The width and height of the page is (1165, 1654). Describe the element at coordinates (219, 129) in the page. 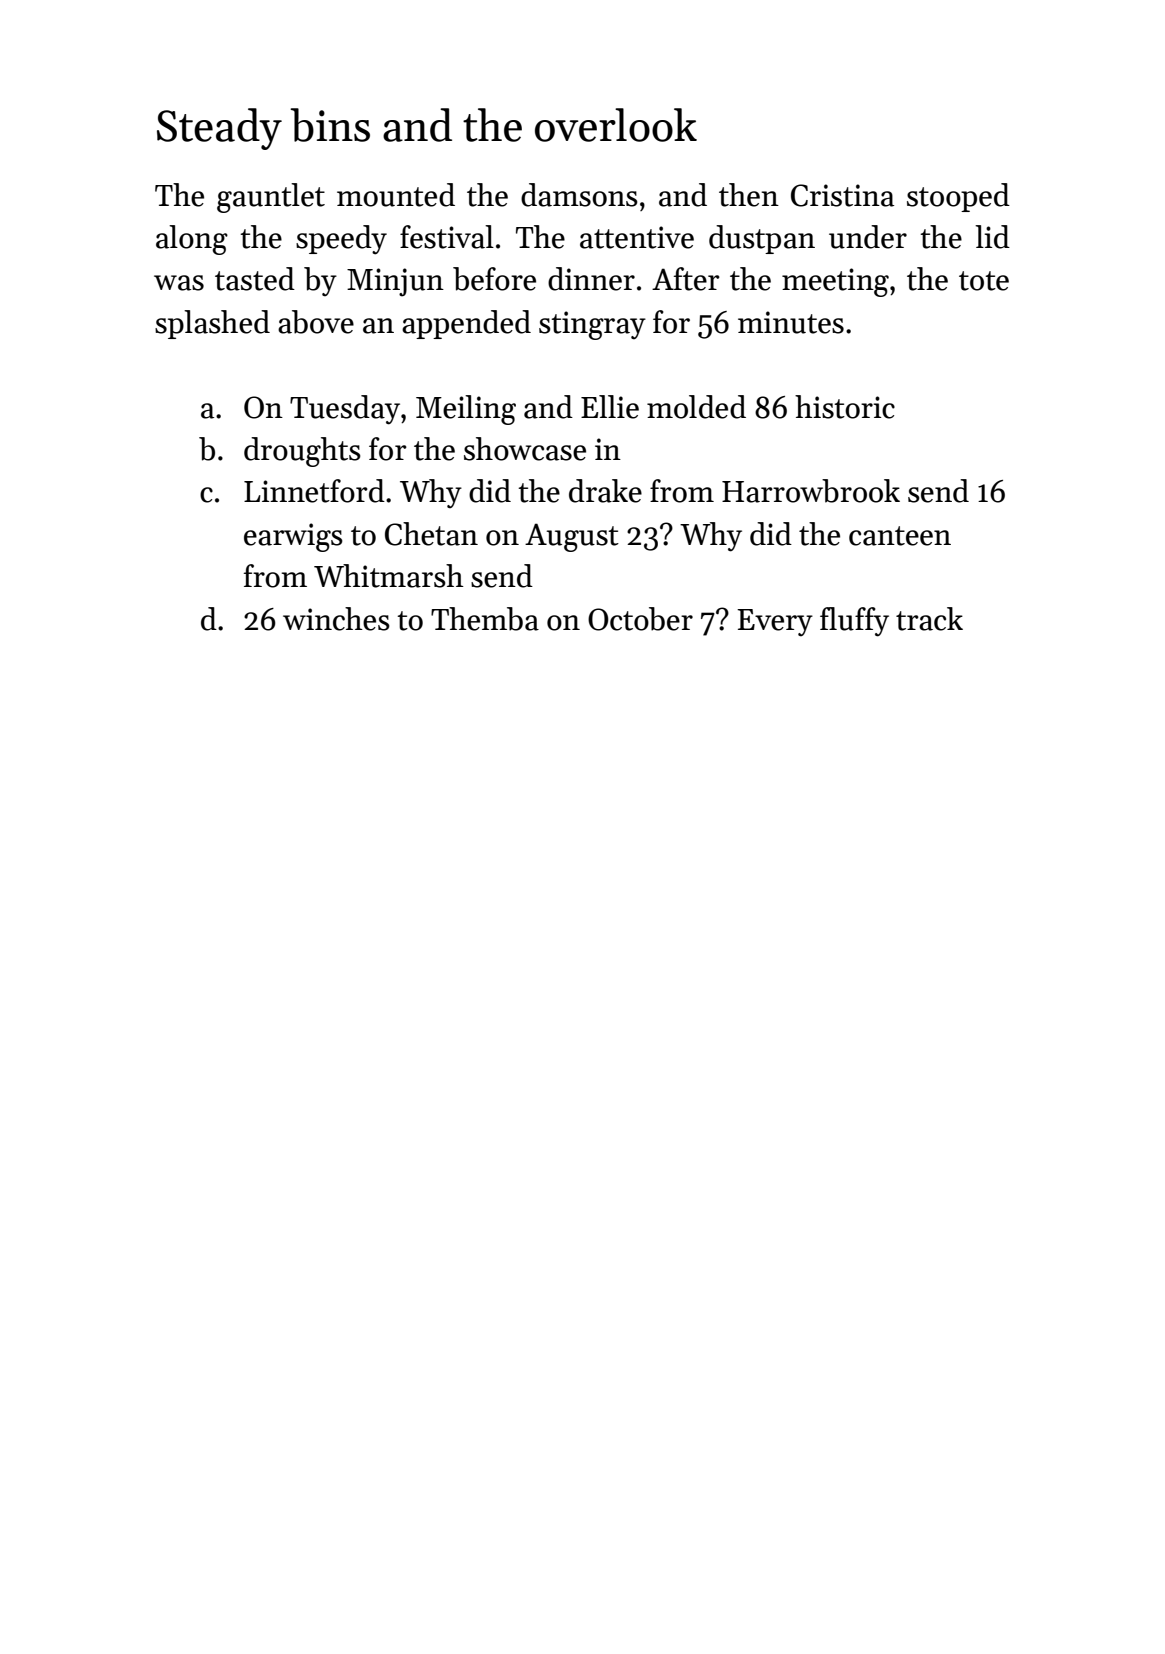

I see `Steady` at that location.
